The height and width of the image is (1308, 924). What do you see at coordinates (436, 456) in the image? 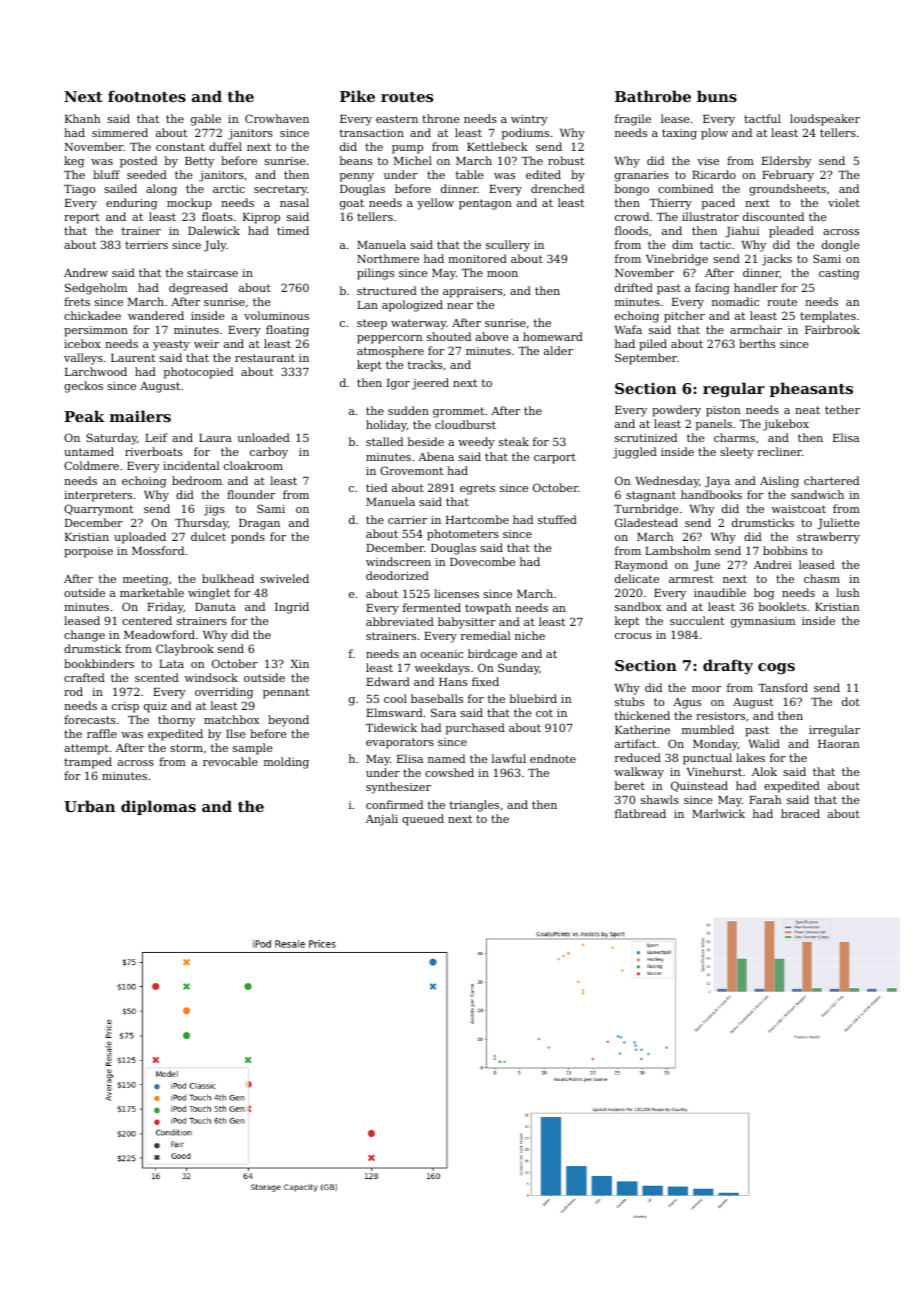
I see `Abena` at bounding box center [436, 456].
